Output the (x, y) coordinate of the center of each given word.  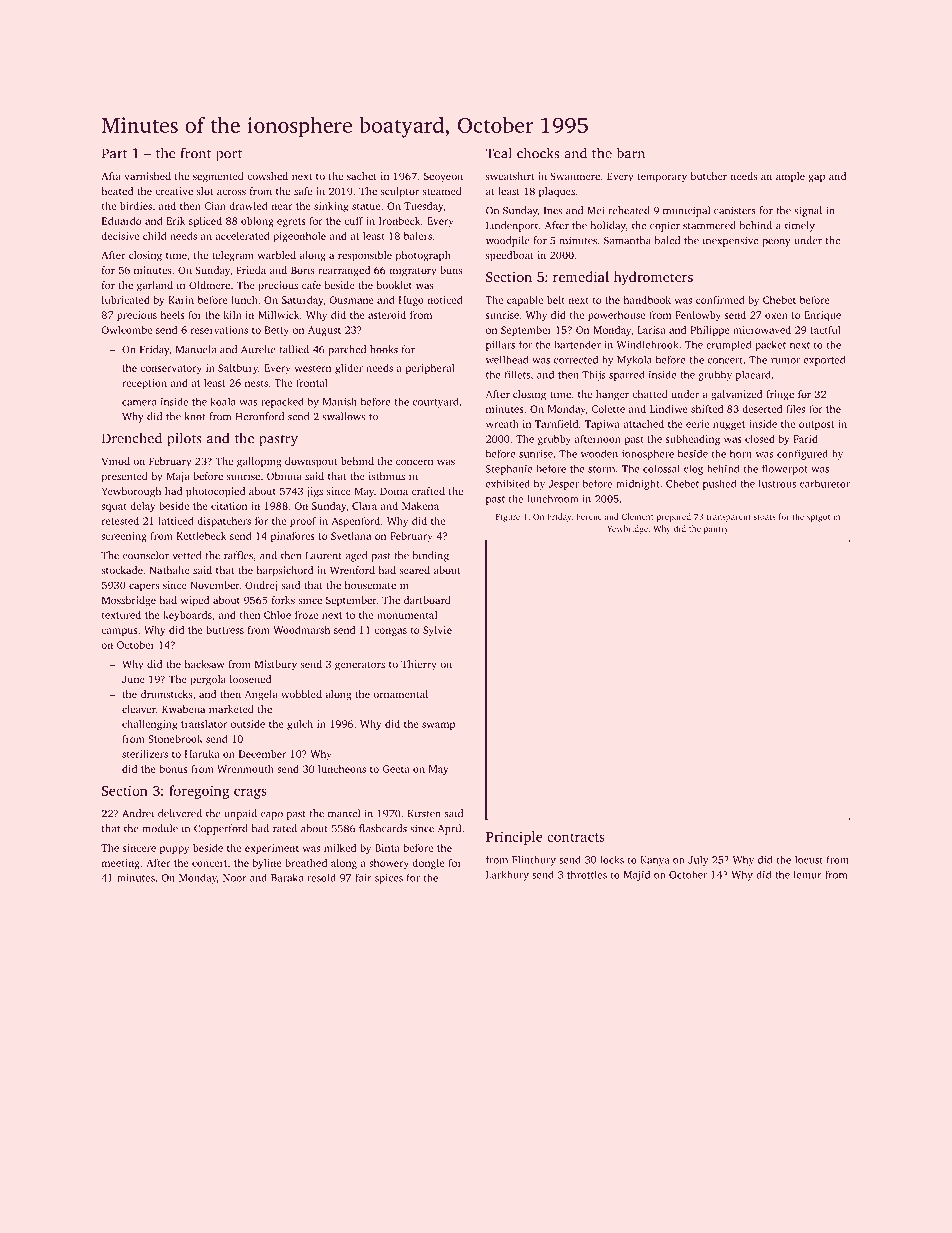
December (262, 754)
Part (114, 153)
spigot (818, 517)
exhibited (508, 483)
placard (753, 375)
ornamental (400, 694)
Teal (498, 153)
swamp (438, 726)
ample (790, 177)
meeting (121, 864)
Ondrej (261, 586)
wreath (502, 424)
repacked (282, 402)
